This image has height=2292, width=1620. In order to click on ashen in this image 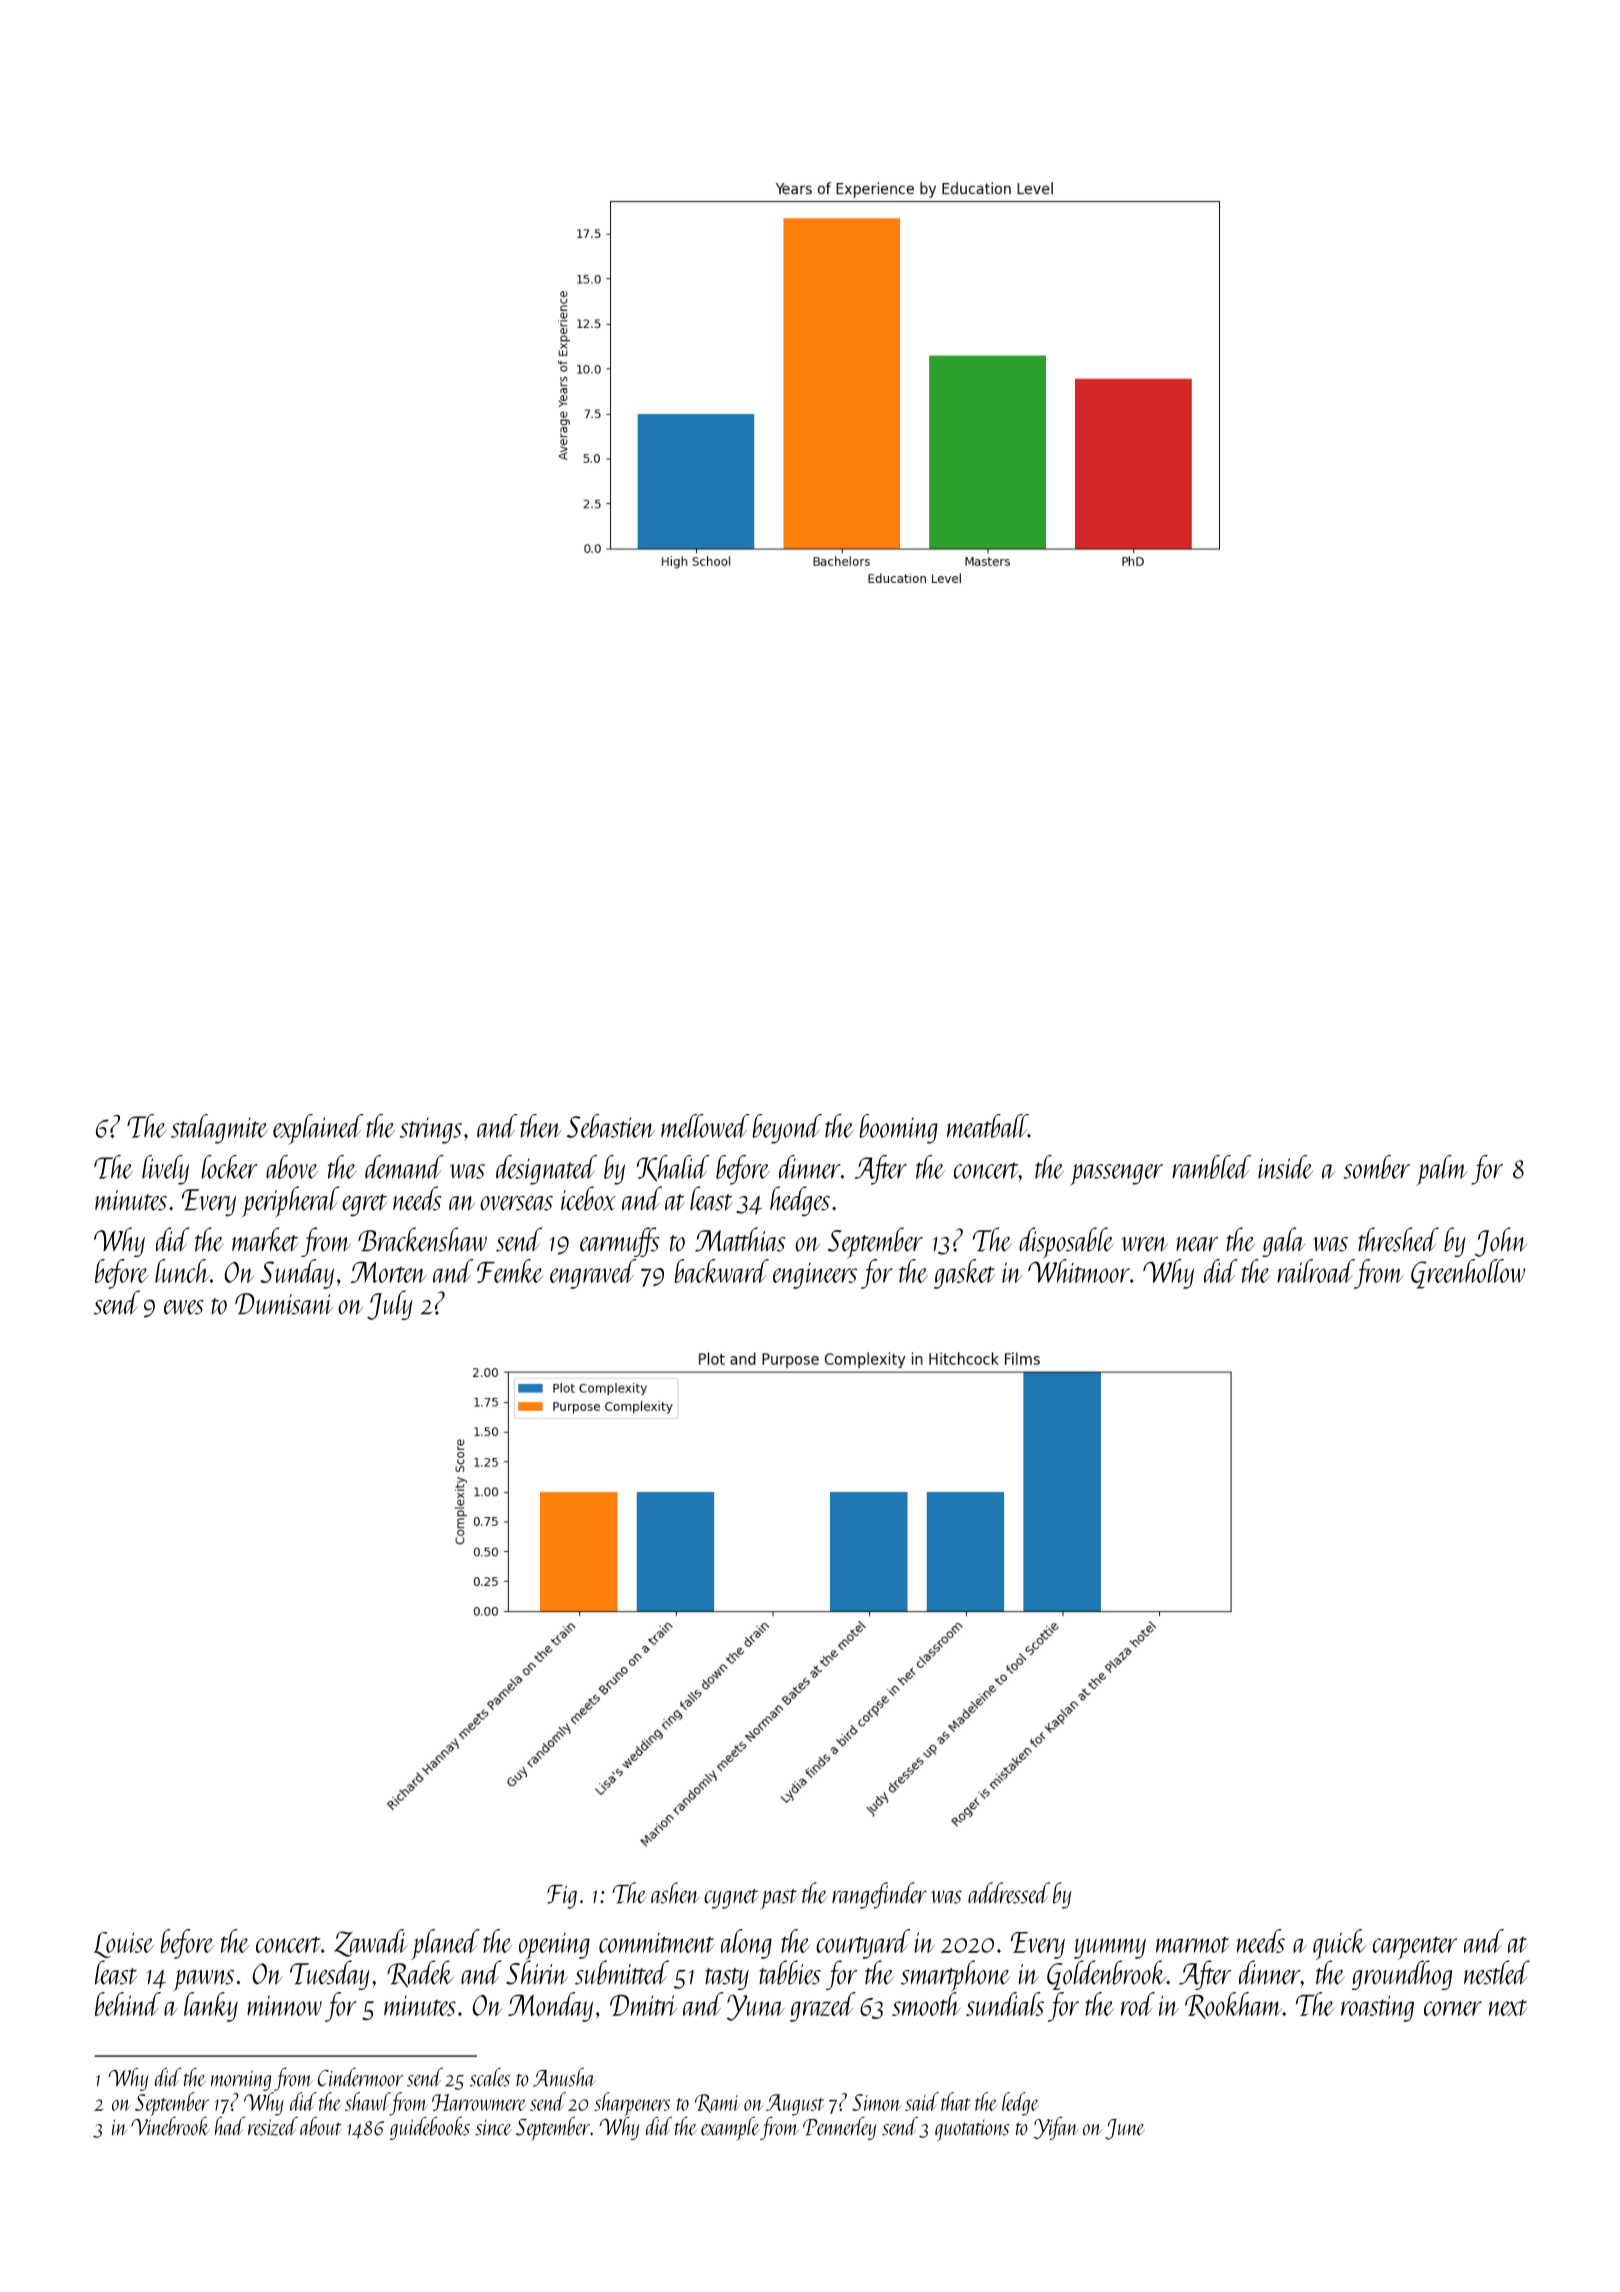, I will do `click(675, 1893)`.
